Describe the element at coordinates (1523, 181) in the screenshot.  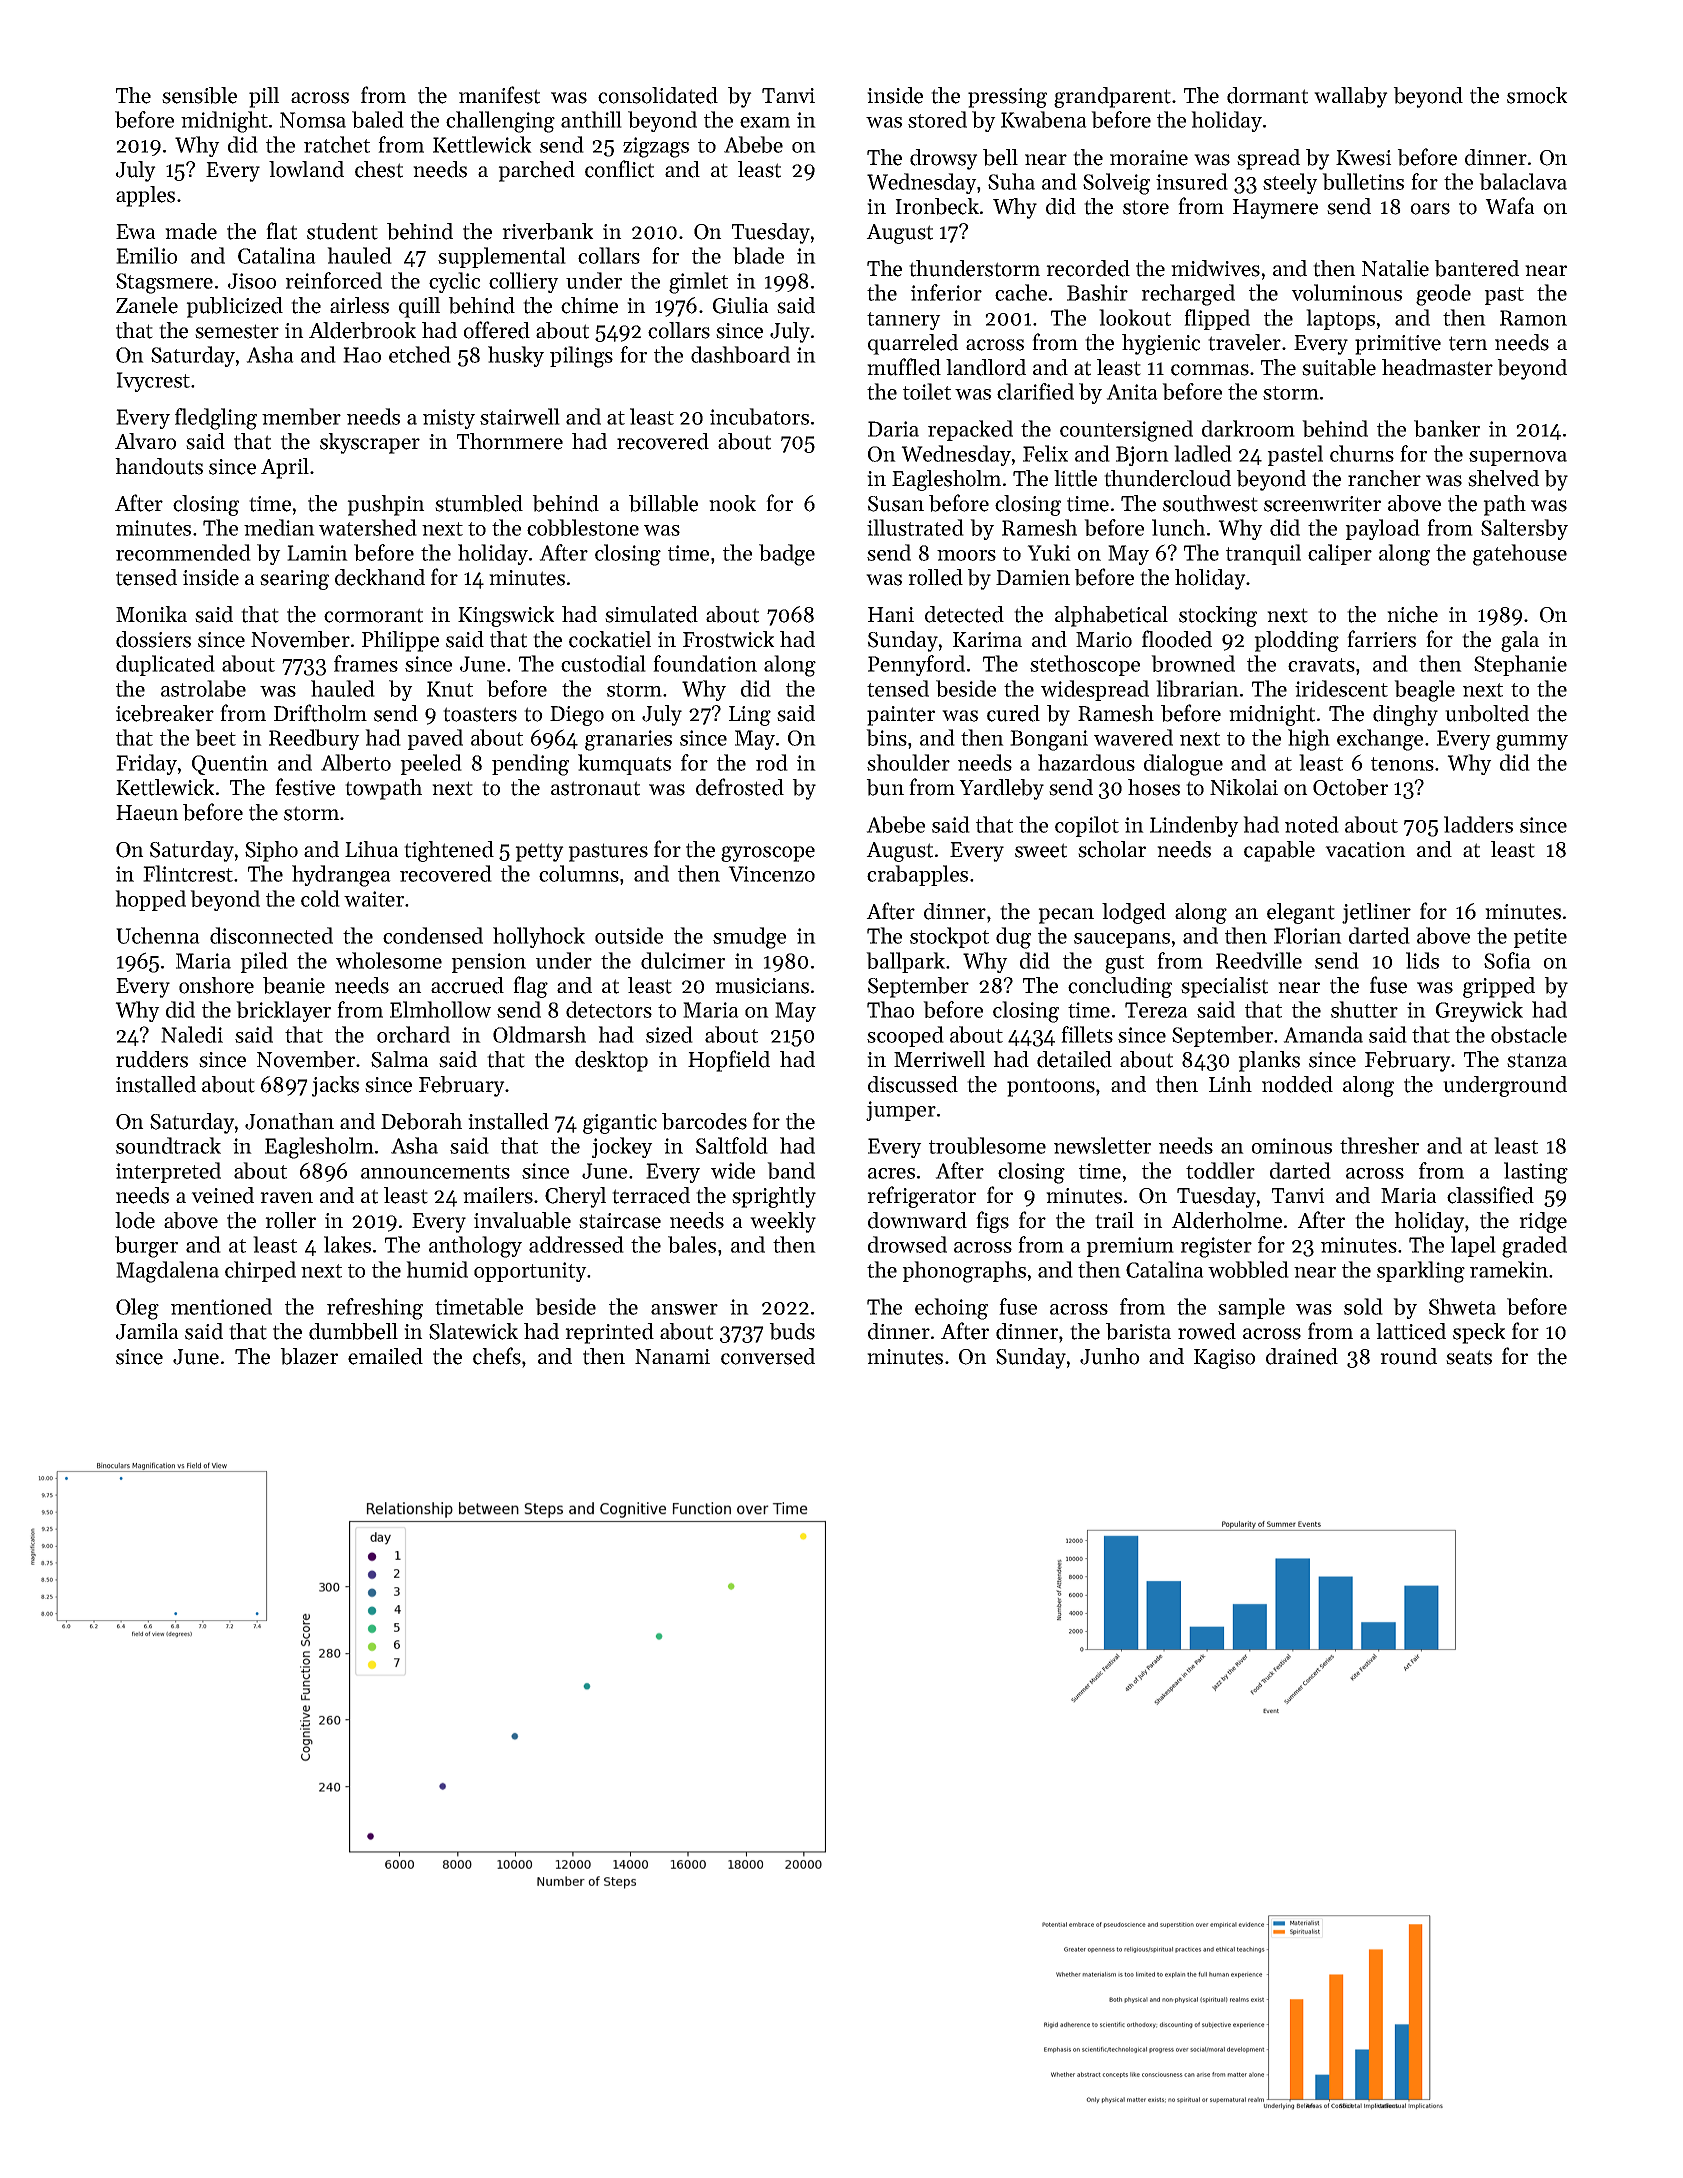
I see `balaclava` at that location.
